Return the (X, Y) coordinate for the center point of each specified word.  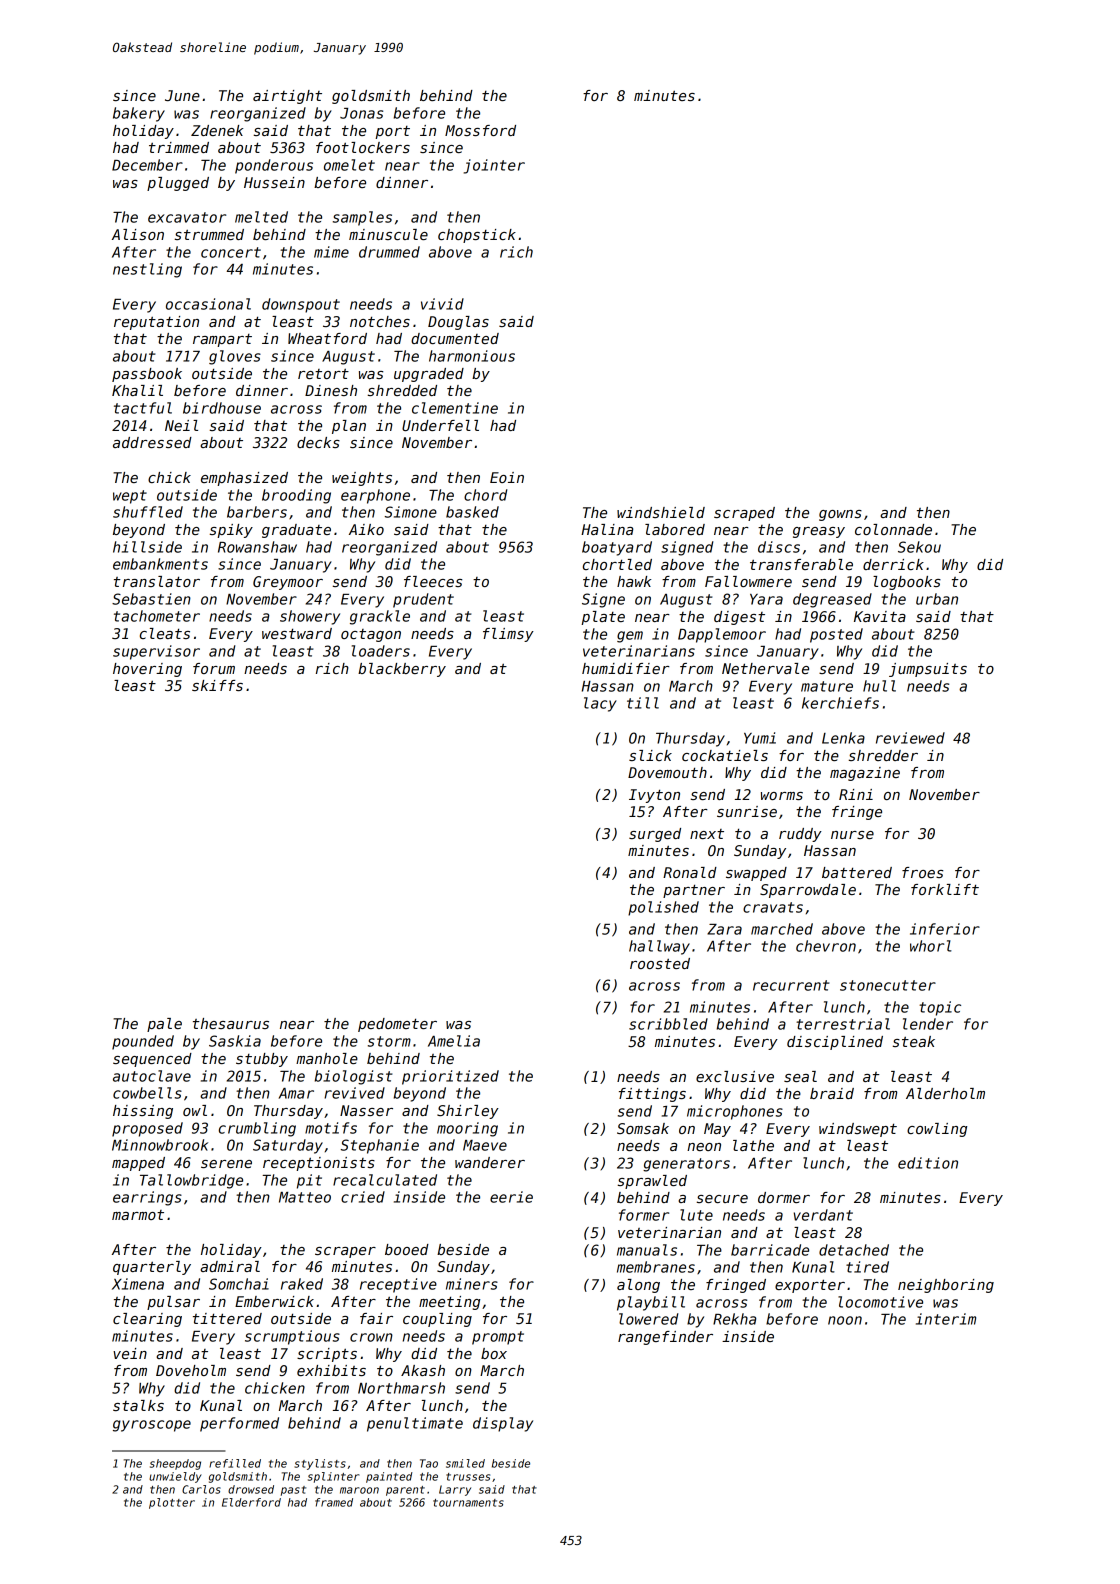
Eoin (507, 477)
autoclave (152, 1076)
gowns (840, 515)
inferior (945, 929)
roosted (660, 963)
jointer (494, 166)
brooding (296, 496)
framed (334, 1502)
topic (940, 1008)
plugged (178, 184)
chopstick (477, 236)
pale (164, 1025)
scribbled (668, 1024)
